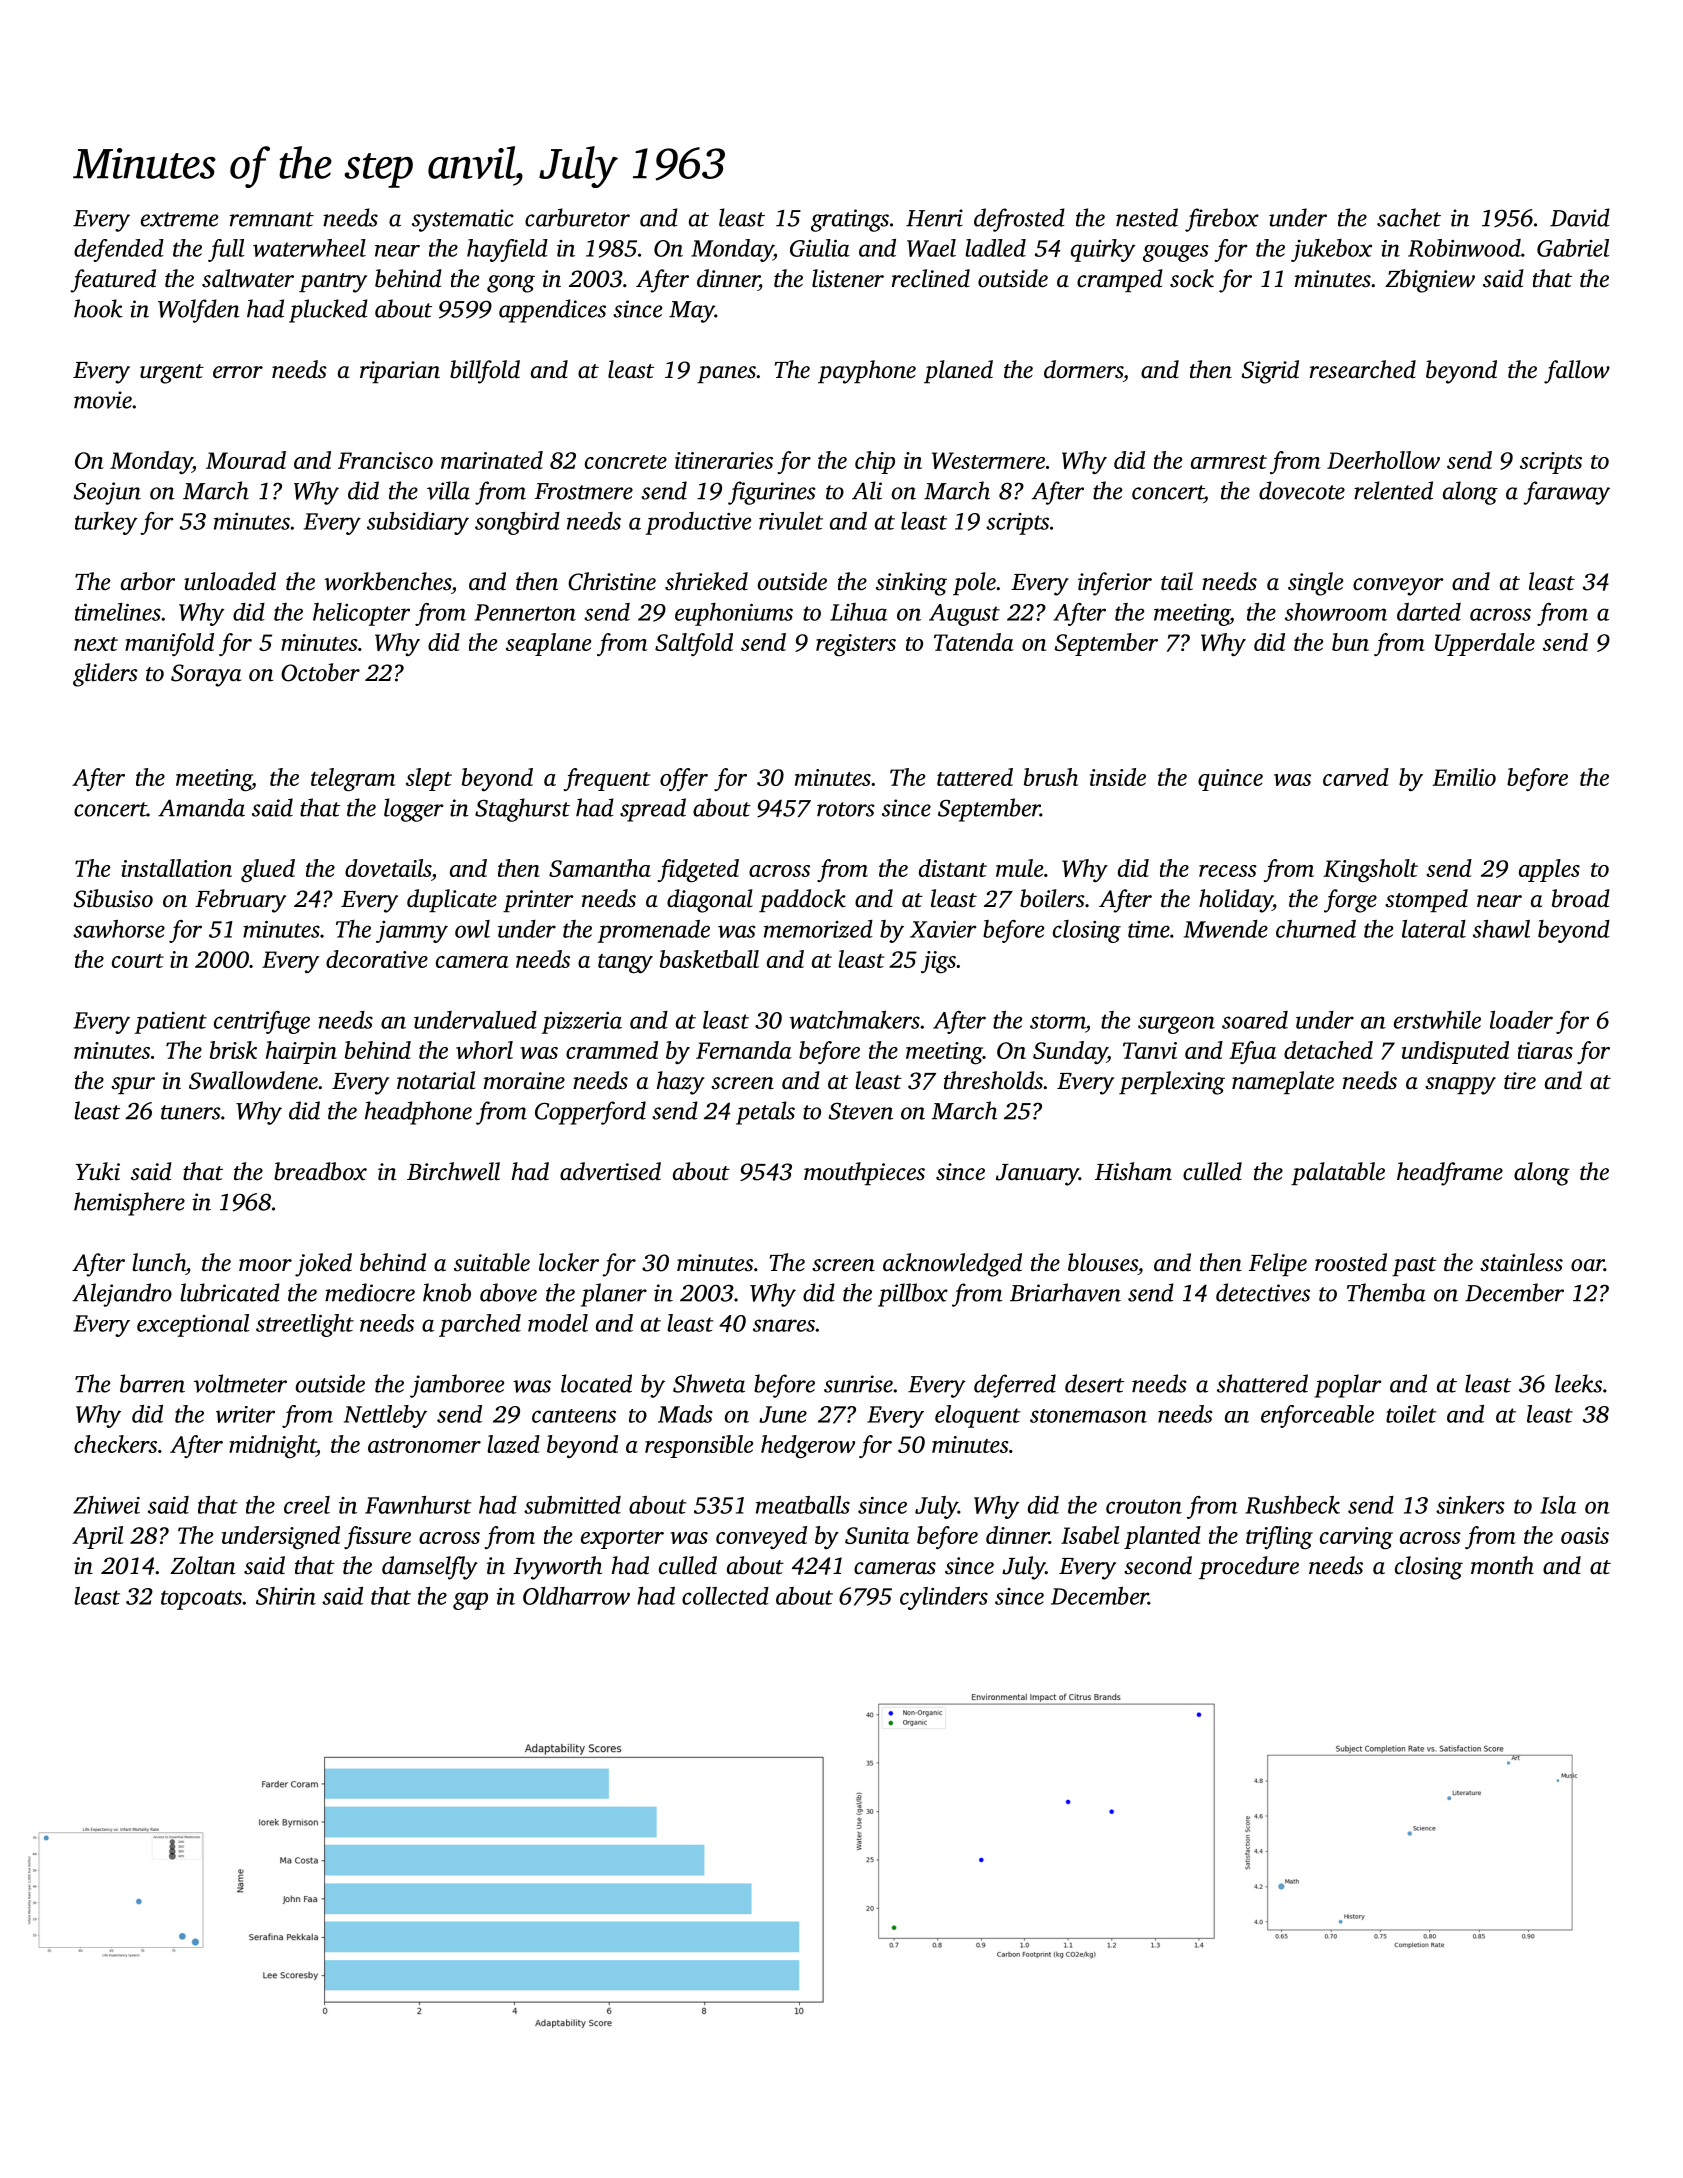  Describe the element at coordinates (1581, 898) in the screenshot. I see `broad` at that location.
